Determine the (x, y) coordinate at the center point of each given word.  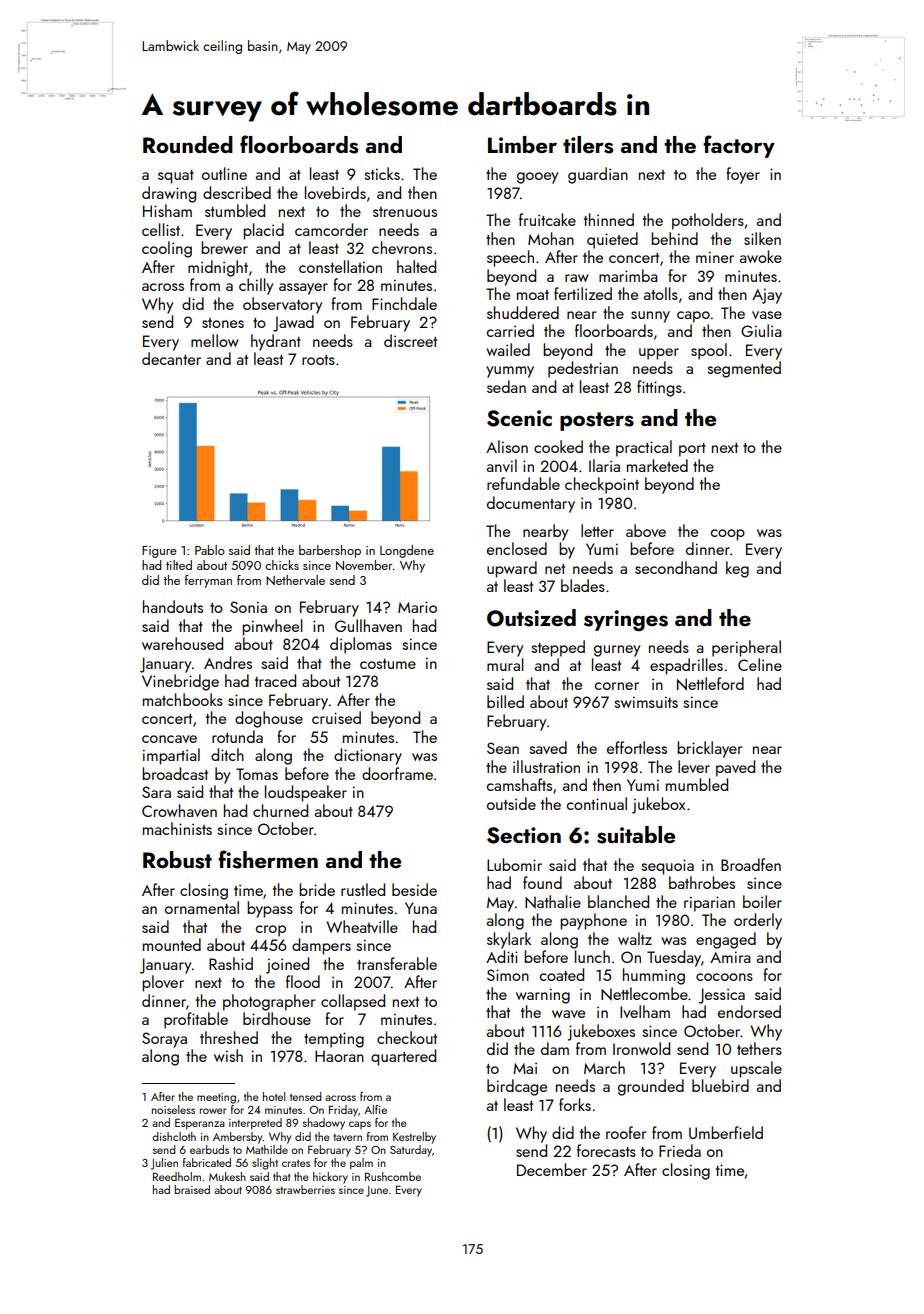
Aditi (502, 956)
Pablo (210, 550)
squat (176, 177)
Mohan (551, 238)
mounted (172, 944)
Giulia (761, 330)
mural (505, 664)
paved (735, 768)
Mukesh (227, 1176)
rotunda (237, 736)
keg (737, 569)
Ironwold (641, 1048)
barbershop (330, 551)
